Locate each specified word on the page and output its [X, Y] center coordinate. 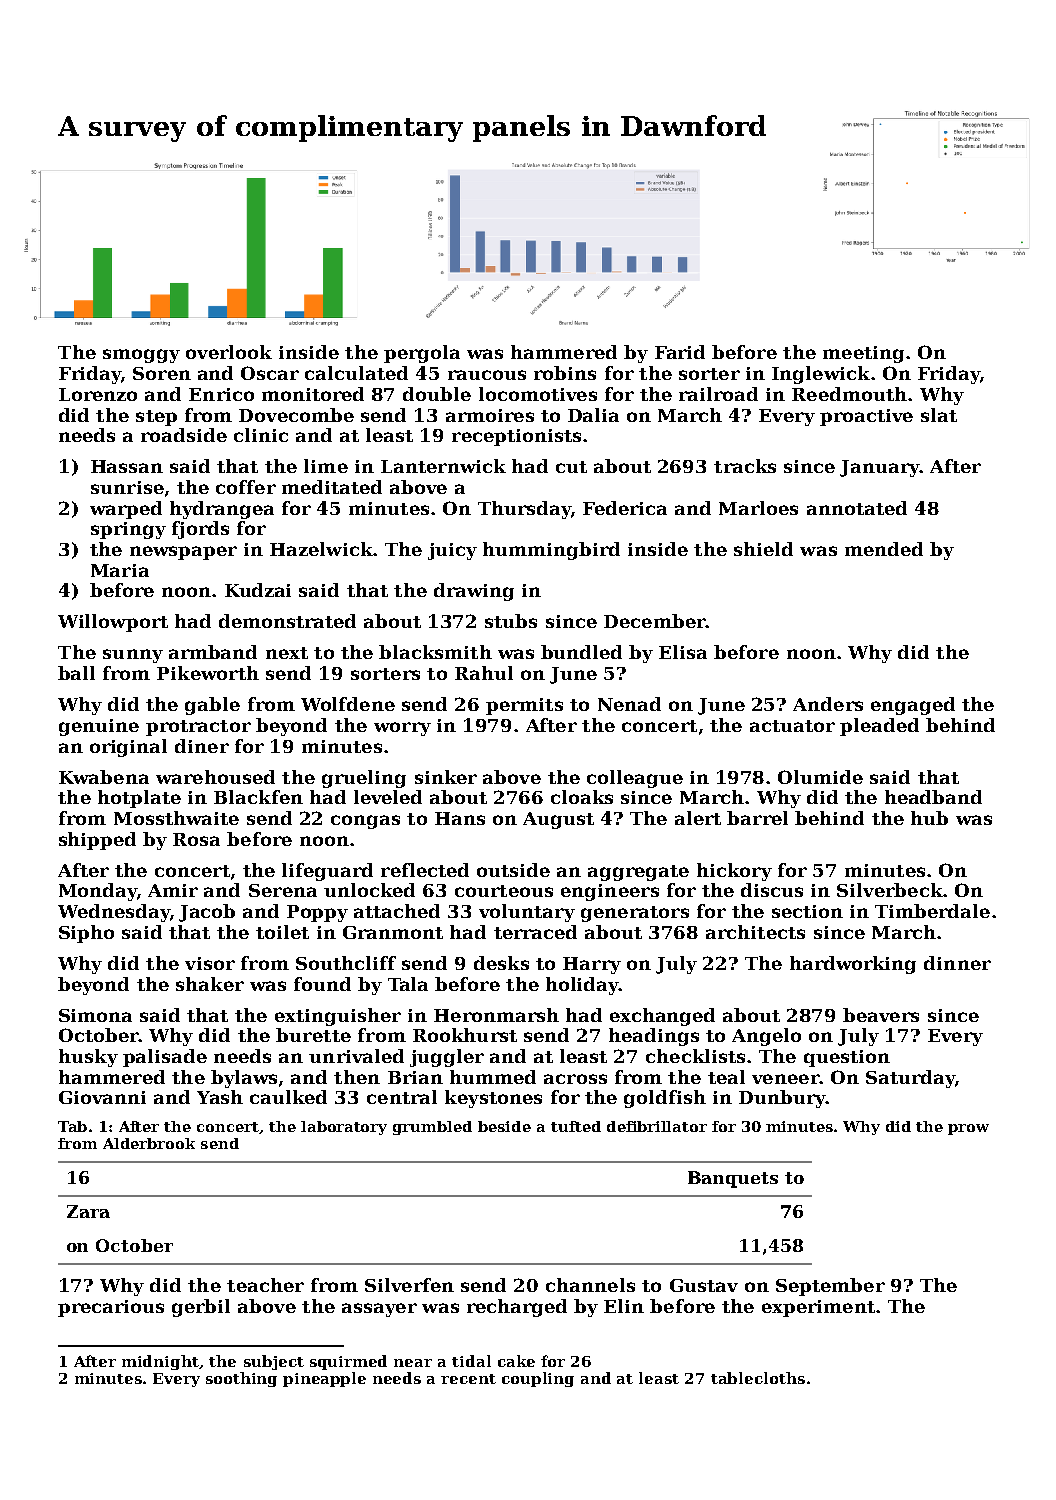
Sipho [86, 934]
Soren [162, 373]
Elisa [683, 652]
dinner [957, 963]
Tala [408, 984]
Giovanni [102, 1097]
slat [939, 415]
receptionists [516, 437]
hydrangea [222, 510]
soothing [241, 1379]
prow [968, 1129]
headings [654, 1037]
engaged [913, 706]
